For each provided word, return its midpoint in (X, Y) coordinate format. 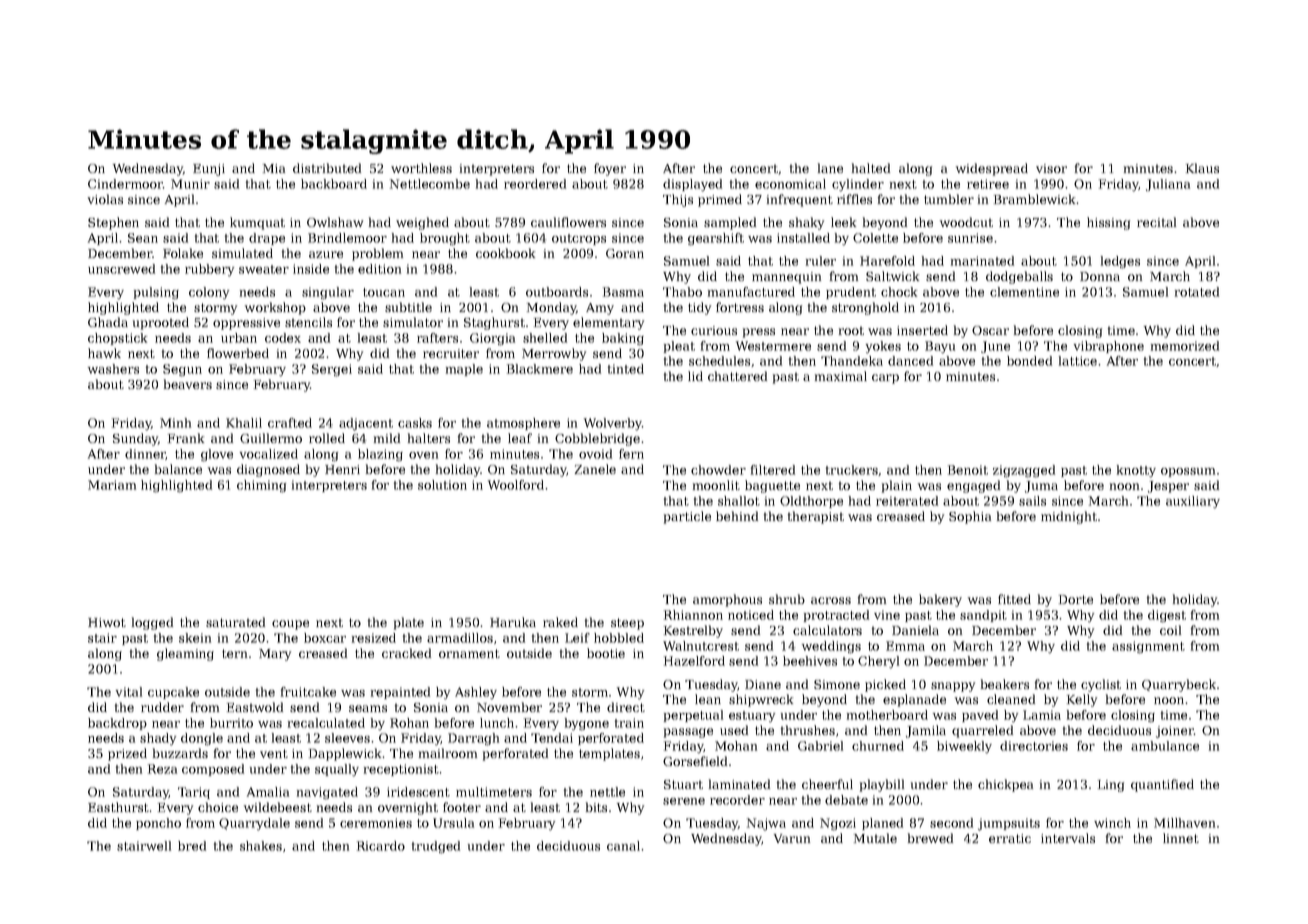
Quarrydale (254, 824)
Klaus (1202, 168)
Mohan (736, 746)
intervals (1068, 838)
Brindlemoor (347, 238)
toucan (384, 292)
